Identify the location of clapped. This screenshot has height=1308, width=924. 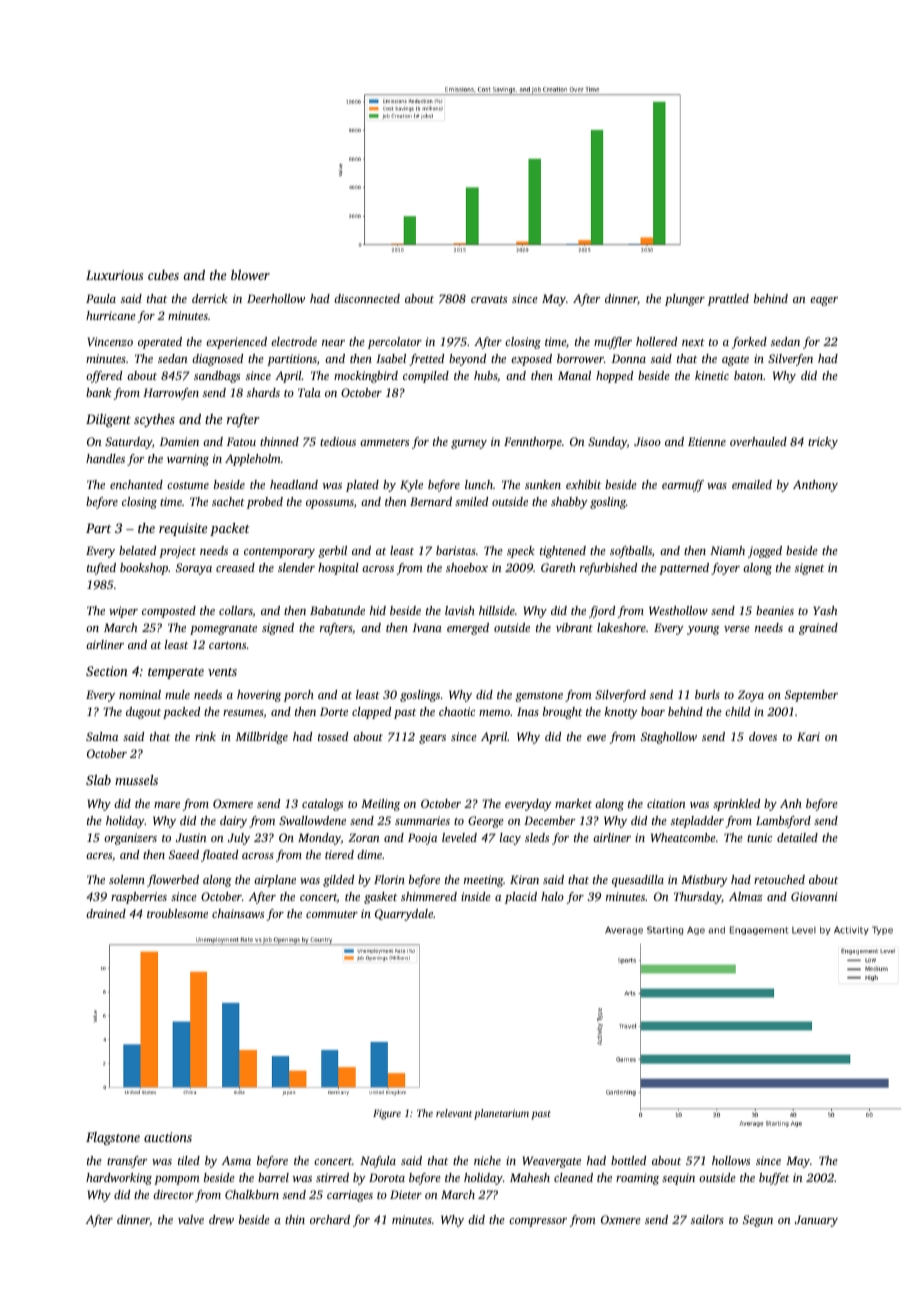
(371, 713).
